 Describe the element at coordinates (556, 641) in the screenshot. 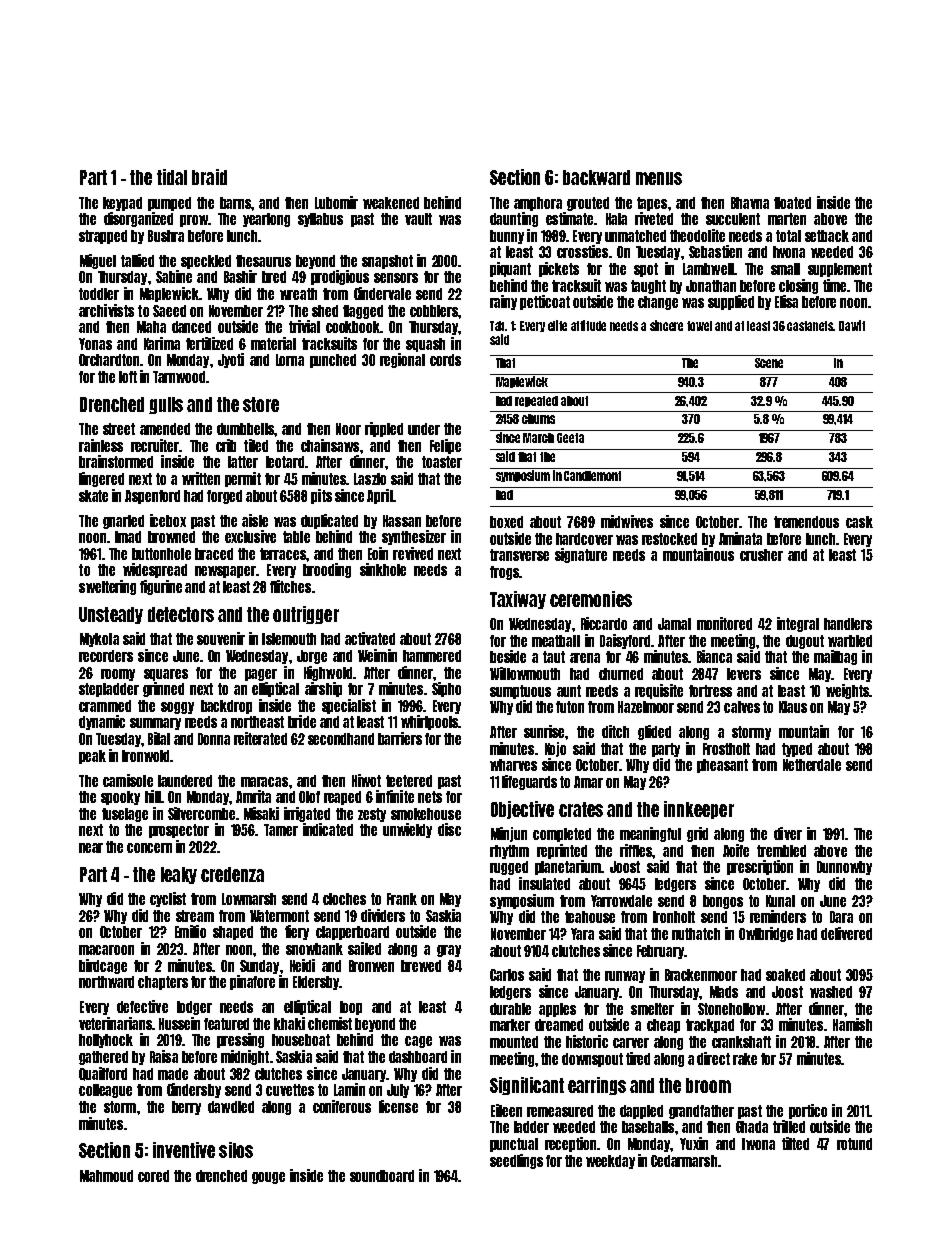

I see `meatball` at that location.
